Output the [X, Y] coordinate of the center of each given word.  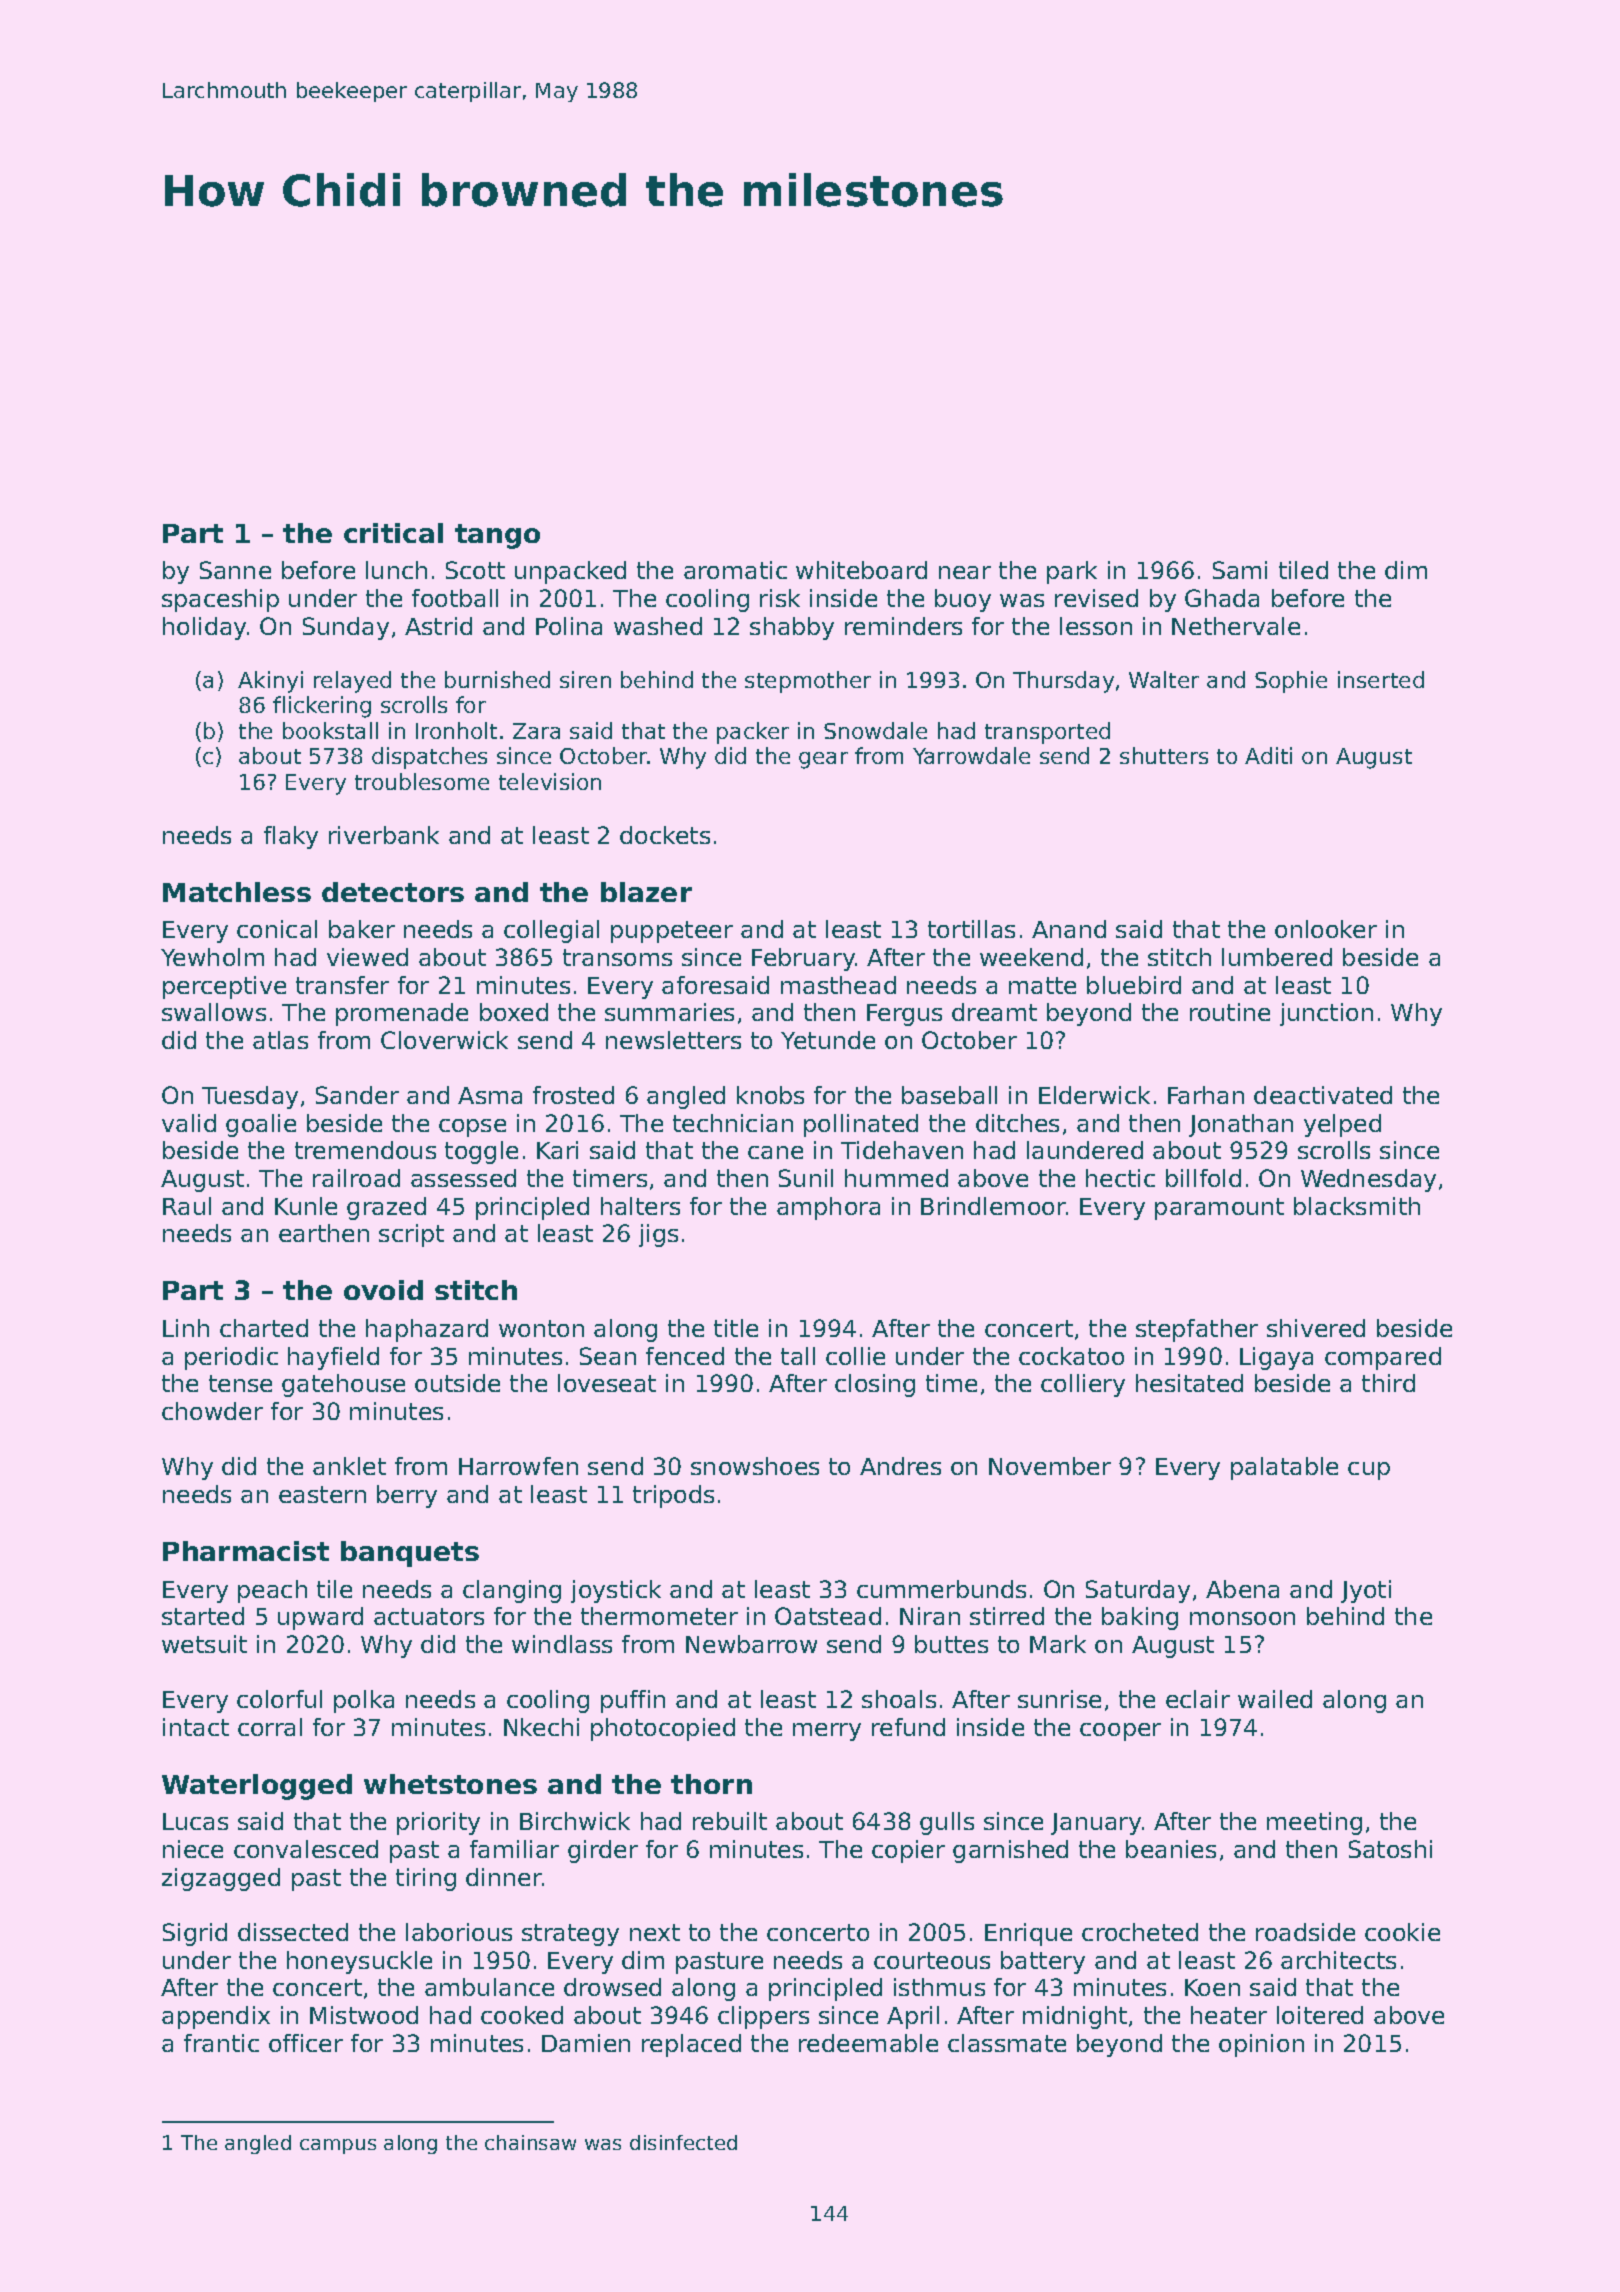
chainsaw [530, 2142]
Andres [900, 1466]
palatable [1284, 1468]
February [803, 959]
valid [189, 1123]
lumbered [1277, 957]
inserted [1381, 679]
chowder [212, 1411]
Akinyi [270, 682]
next [655, 1932]
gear [823, 760]
